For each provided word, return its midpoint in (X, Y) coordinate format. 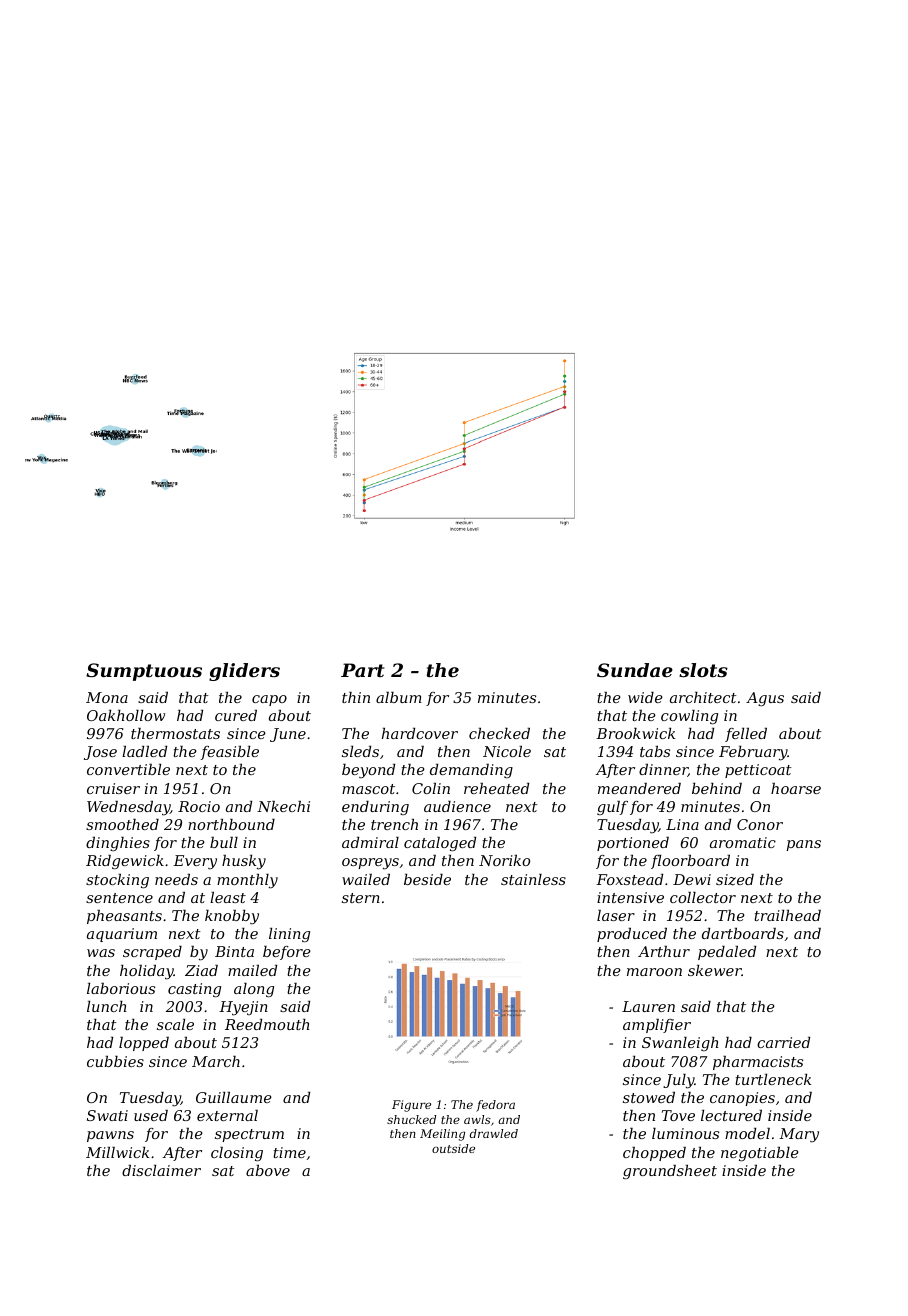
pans (803, 845)
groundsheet (670, 1172)
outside (453, 1148)
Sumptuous (144, 672)
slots (703, 670)
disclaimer (161, 1170)
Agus (765, 699)
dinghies (118, 844)
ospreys (370, 864)
